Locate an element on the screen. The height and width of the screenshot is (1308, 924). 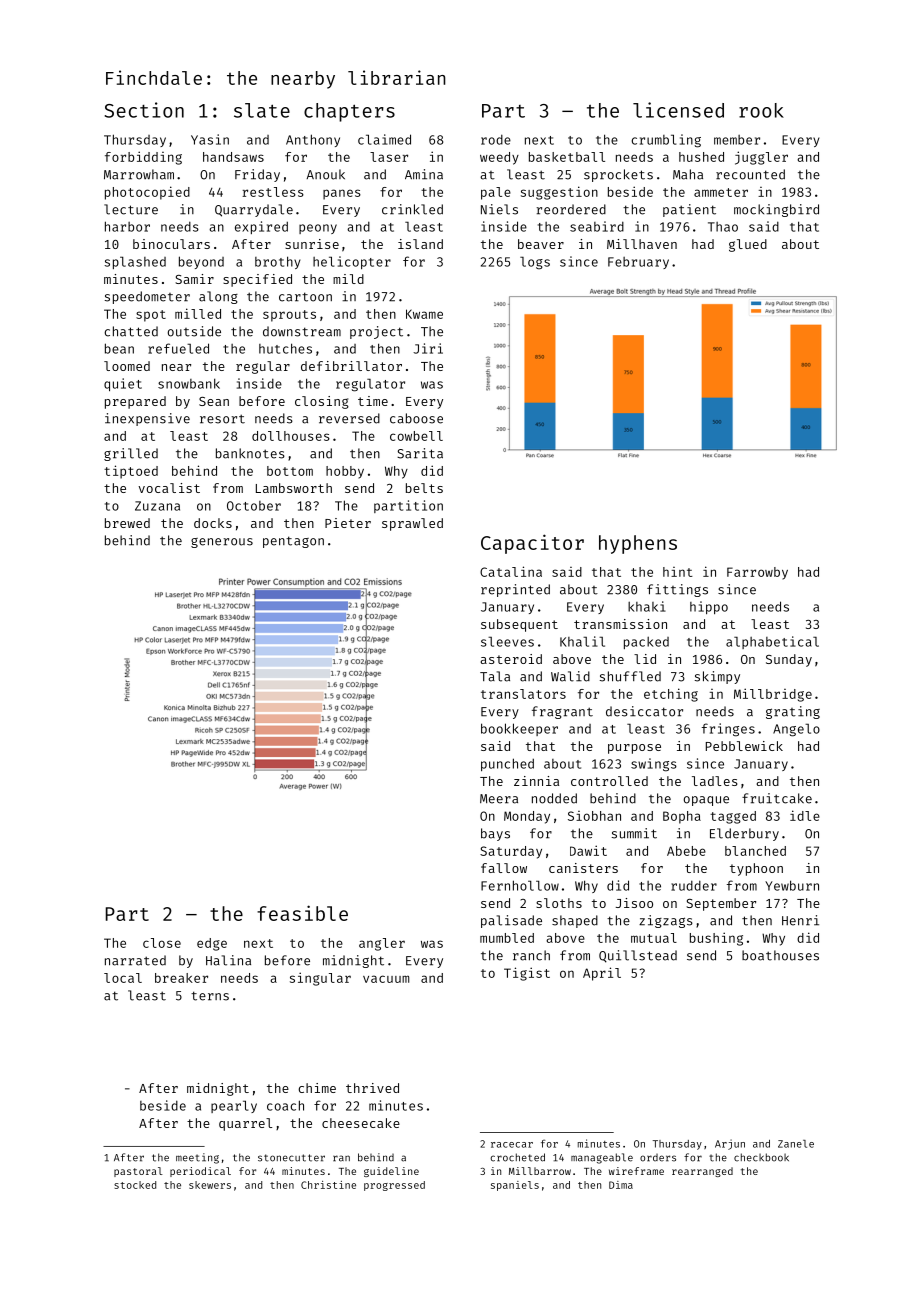
generous is located at coordinates (222, 543).
